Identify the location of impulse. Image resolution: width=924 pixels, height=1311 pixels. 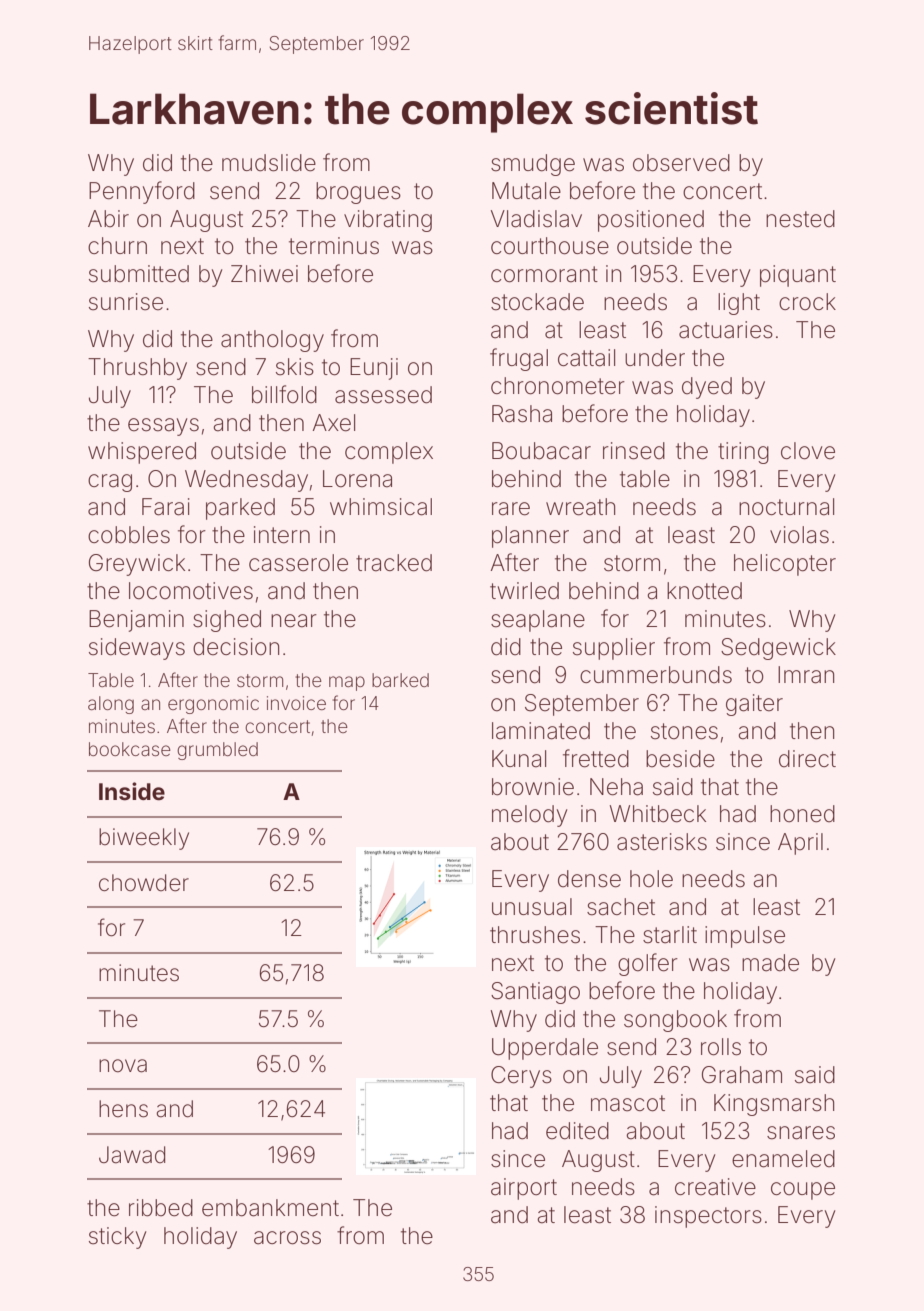
(745, 937).
